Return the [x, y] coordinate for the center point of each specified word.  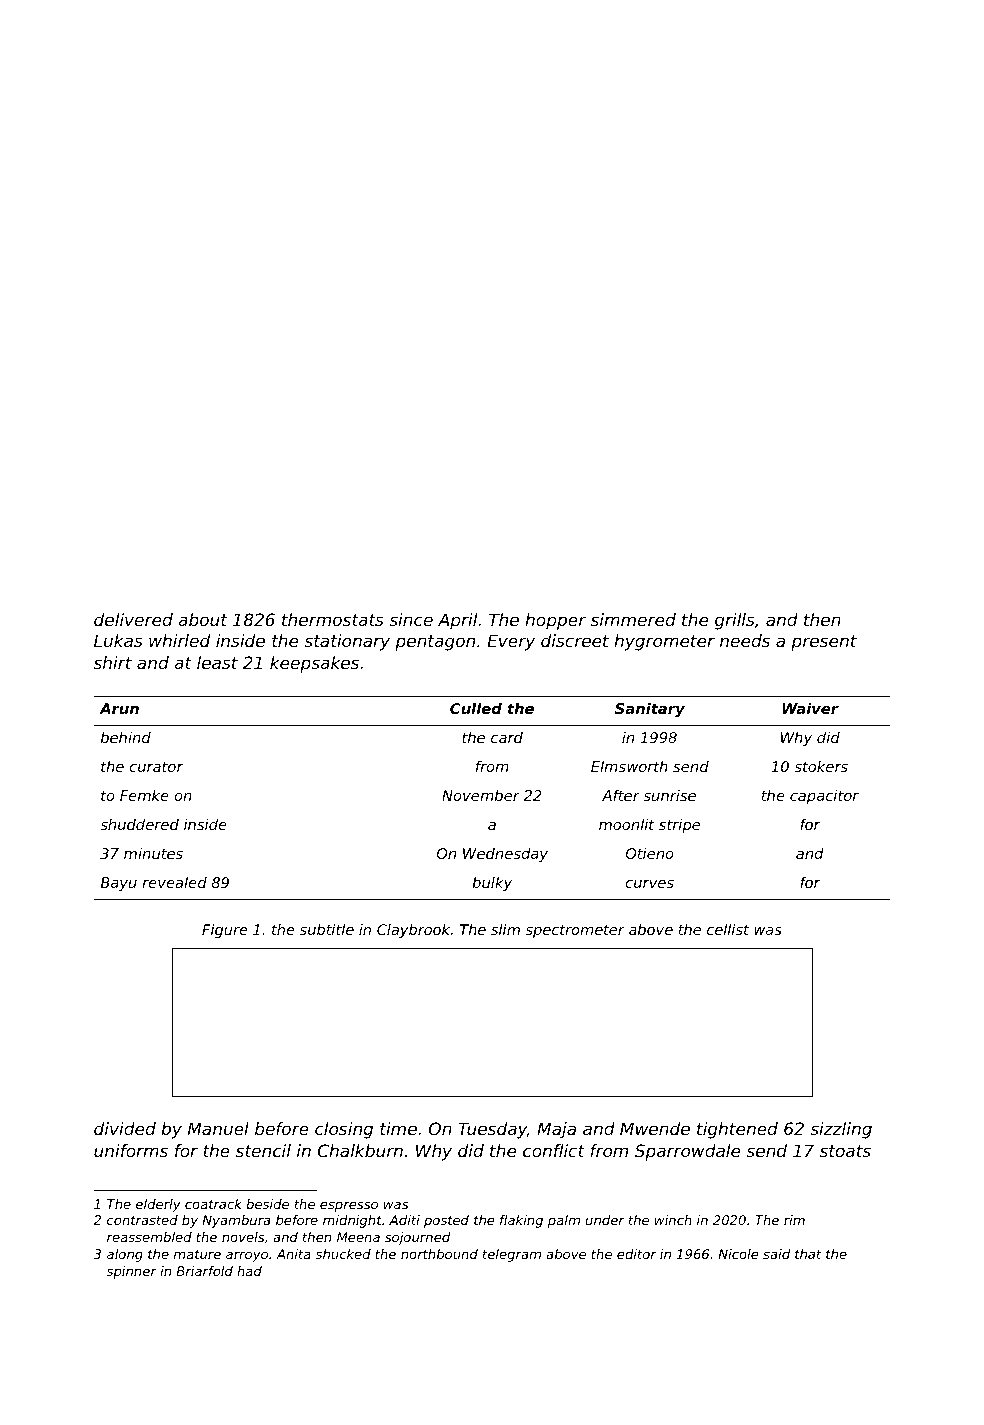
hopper [555, 621]
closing [344, 1130]
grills [735, 621]
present [824, 643]
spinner [132, 1272]
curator [156, 766]
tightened [737, 1130]
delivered [133, 619]
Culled [476, 708]
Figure [225, 931]
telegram [512, 1255]
